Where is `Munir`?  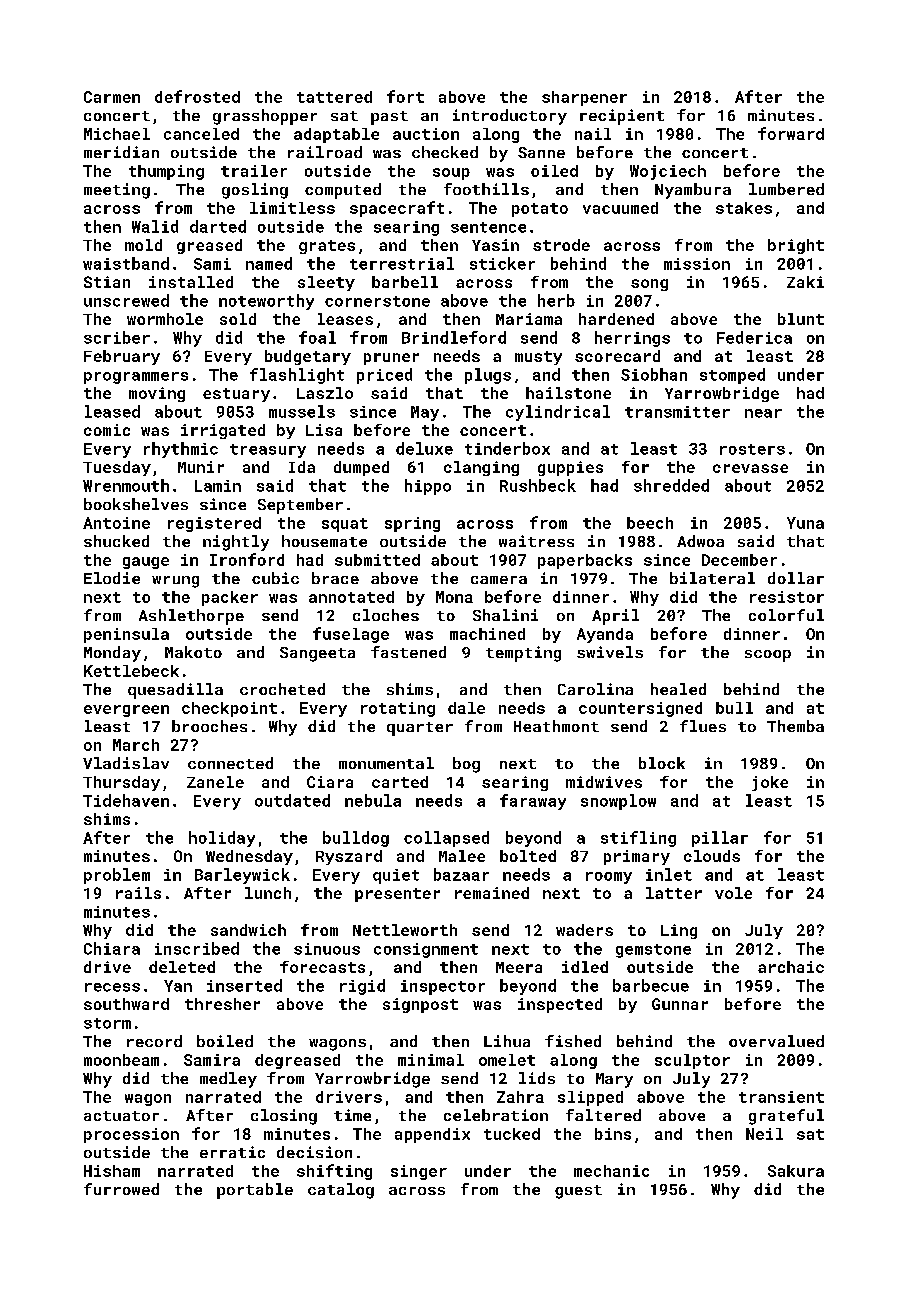
Munir is located at coordinates (201, 467).
